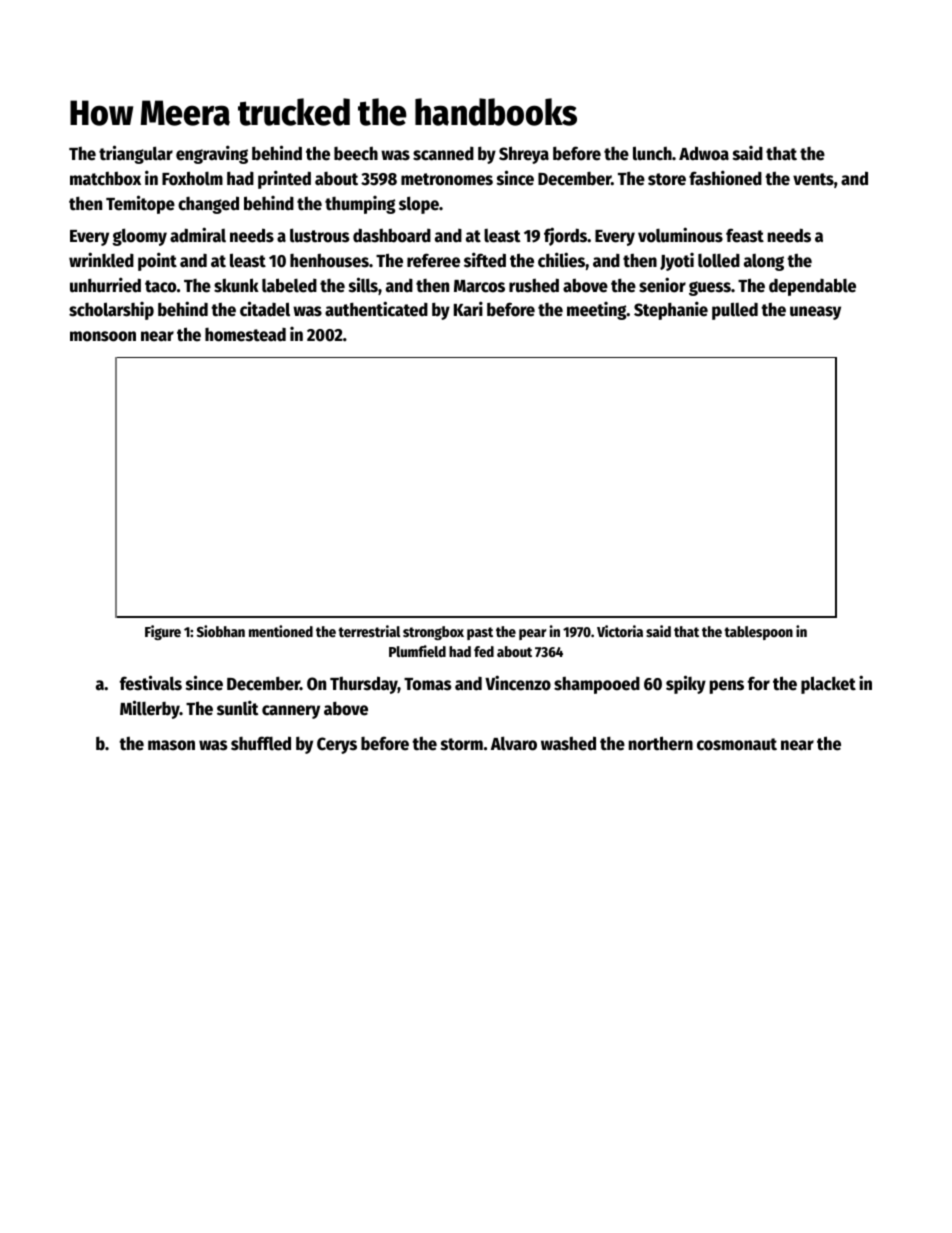  What do you see at coordinates (812, 287) in the document?
I see `dependable` at bounding box center [812, 287].
